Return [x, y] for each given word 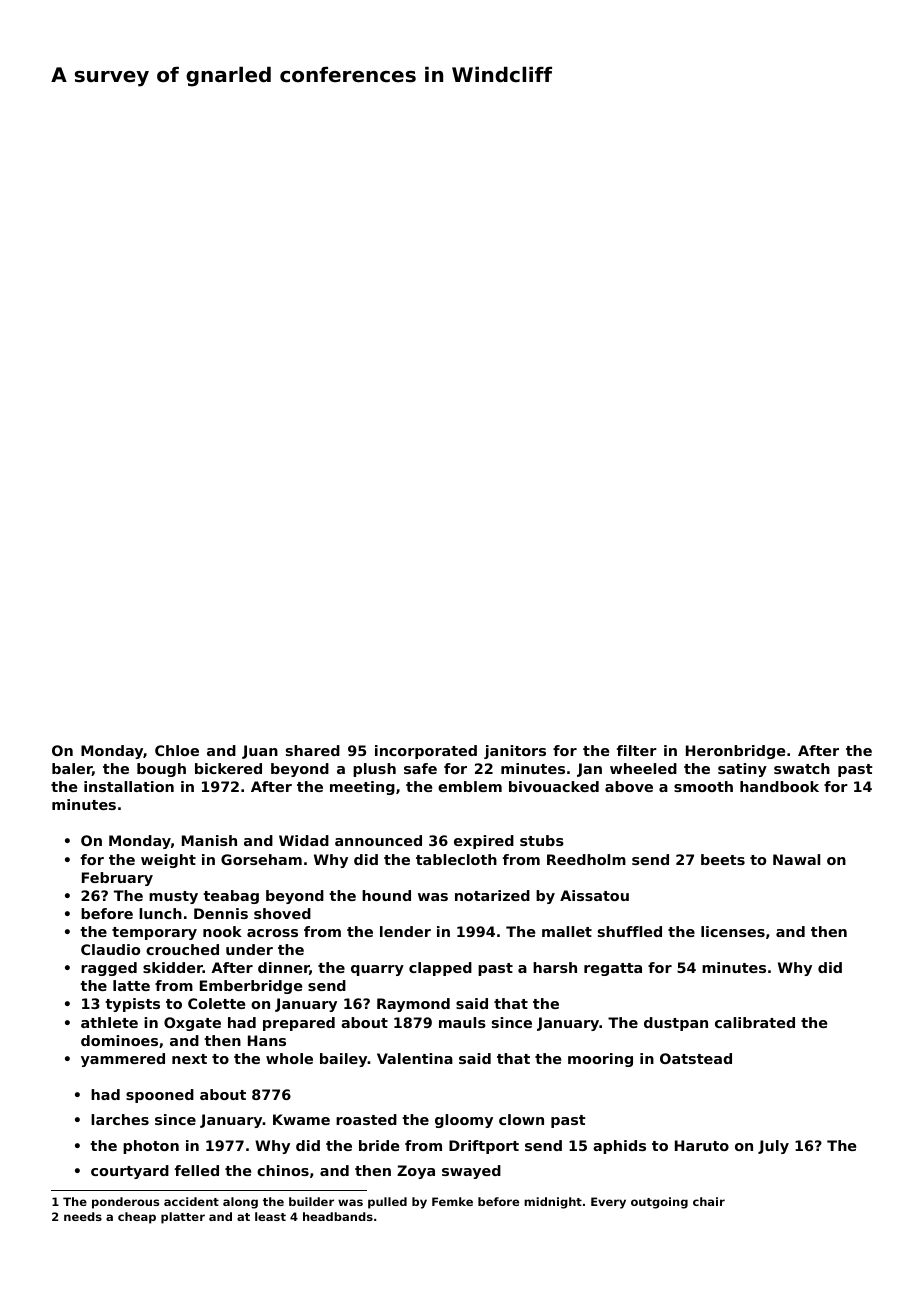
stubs [542, 840]
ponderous [125, 1203]
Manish [209, 840]
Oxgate [192, 1024]
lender [405, 931]
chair [709, 1201]
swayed [471, 1172]
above [629, 786]
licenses [733, 931]
